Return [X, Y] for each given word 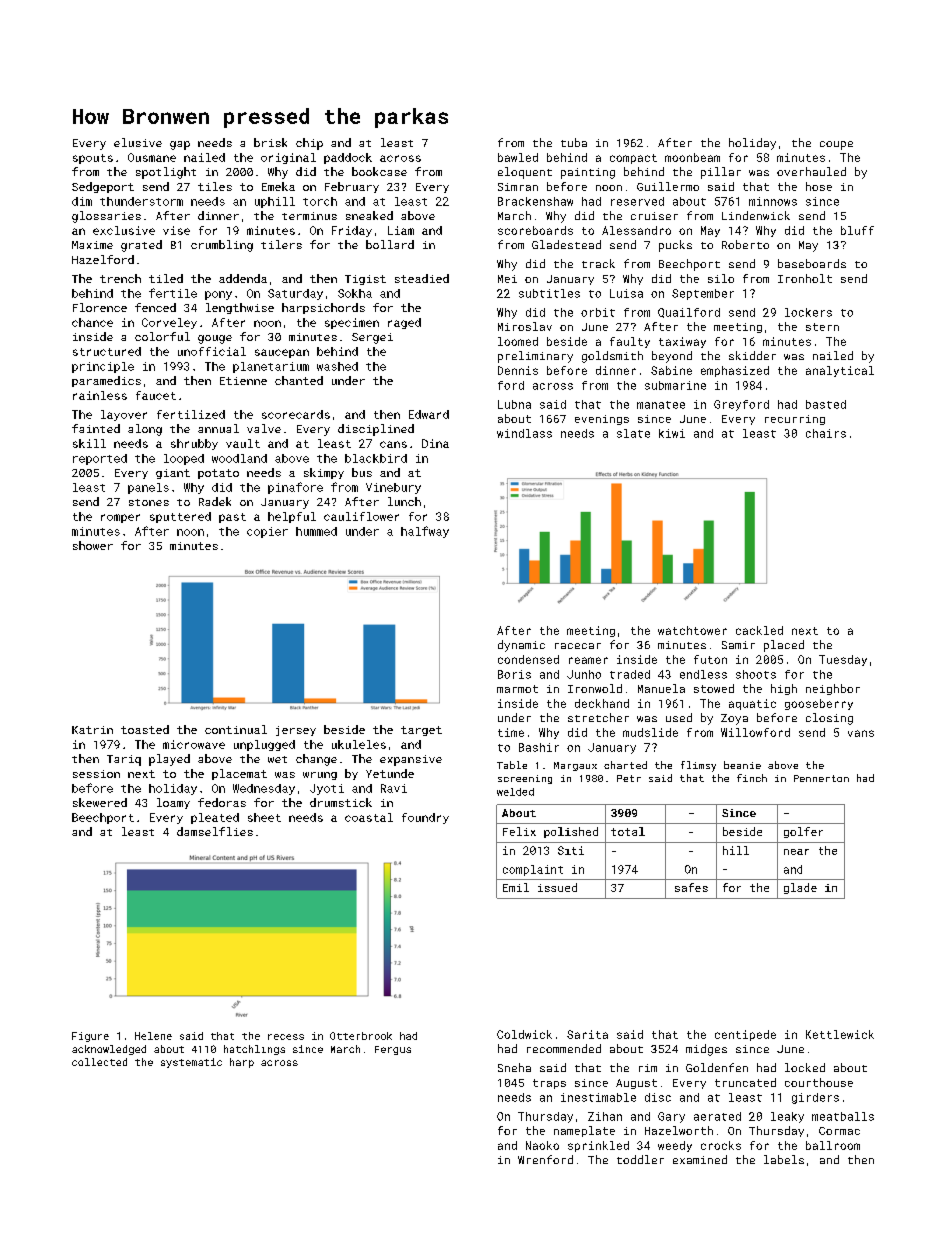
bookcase [379, 171]
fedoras [222, 802]
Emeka [278, 186]
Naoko [542, 1145]
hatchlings [254, 1050]
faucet [156, 395]
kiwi [672, 433]
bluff [857, 230]
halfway [425, 532]
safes [691, 887]
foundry [425, 818]
